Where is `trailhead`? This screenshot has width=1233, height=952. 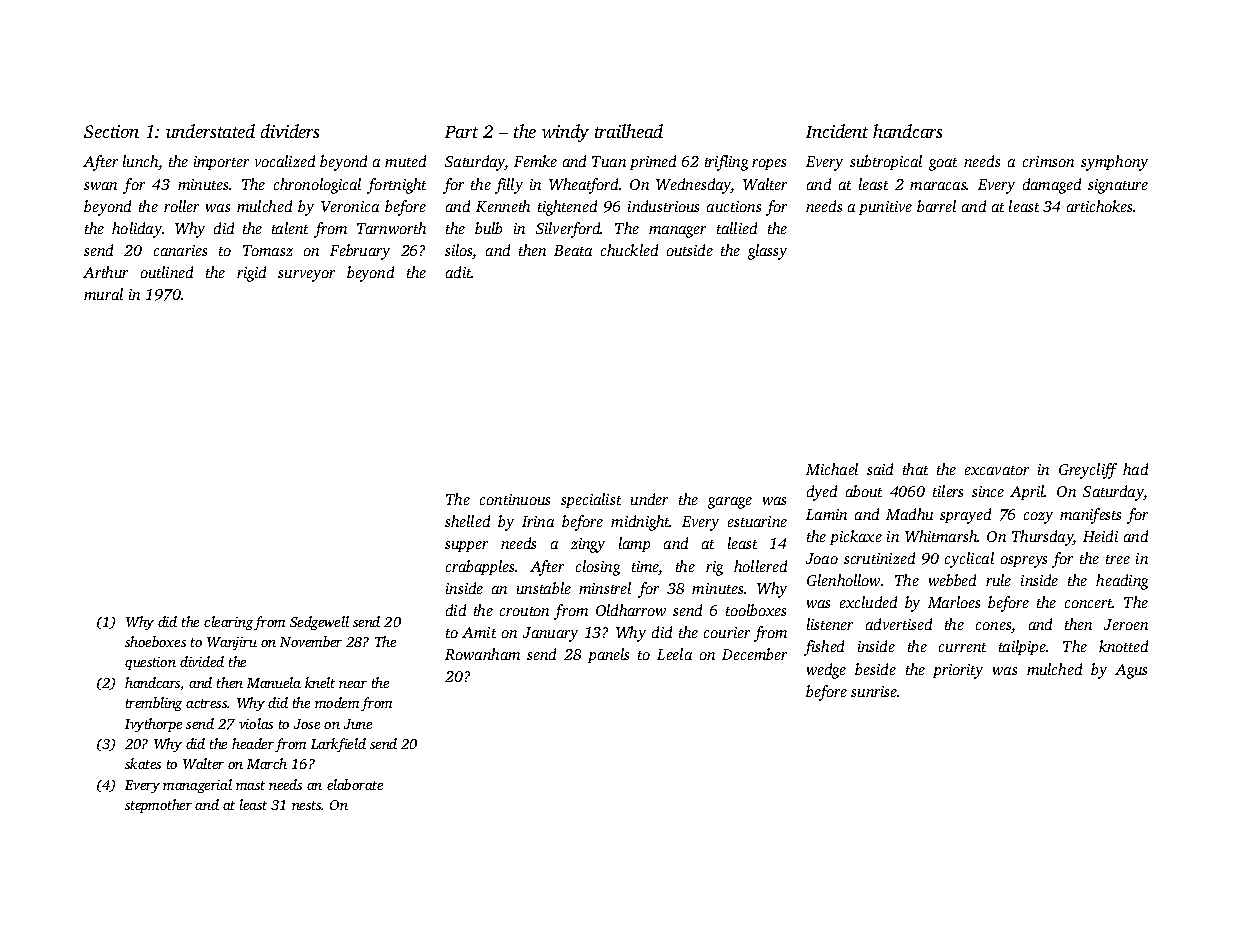 trailhead is located at coordinates (629, 131).
